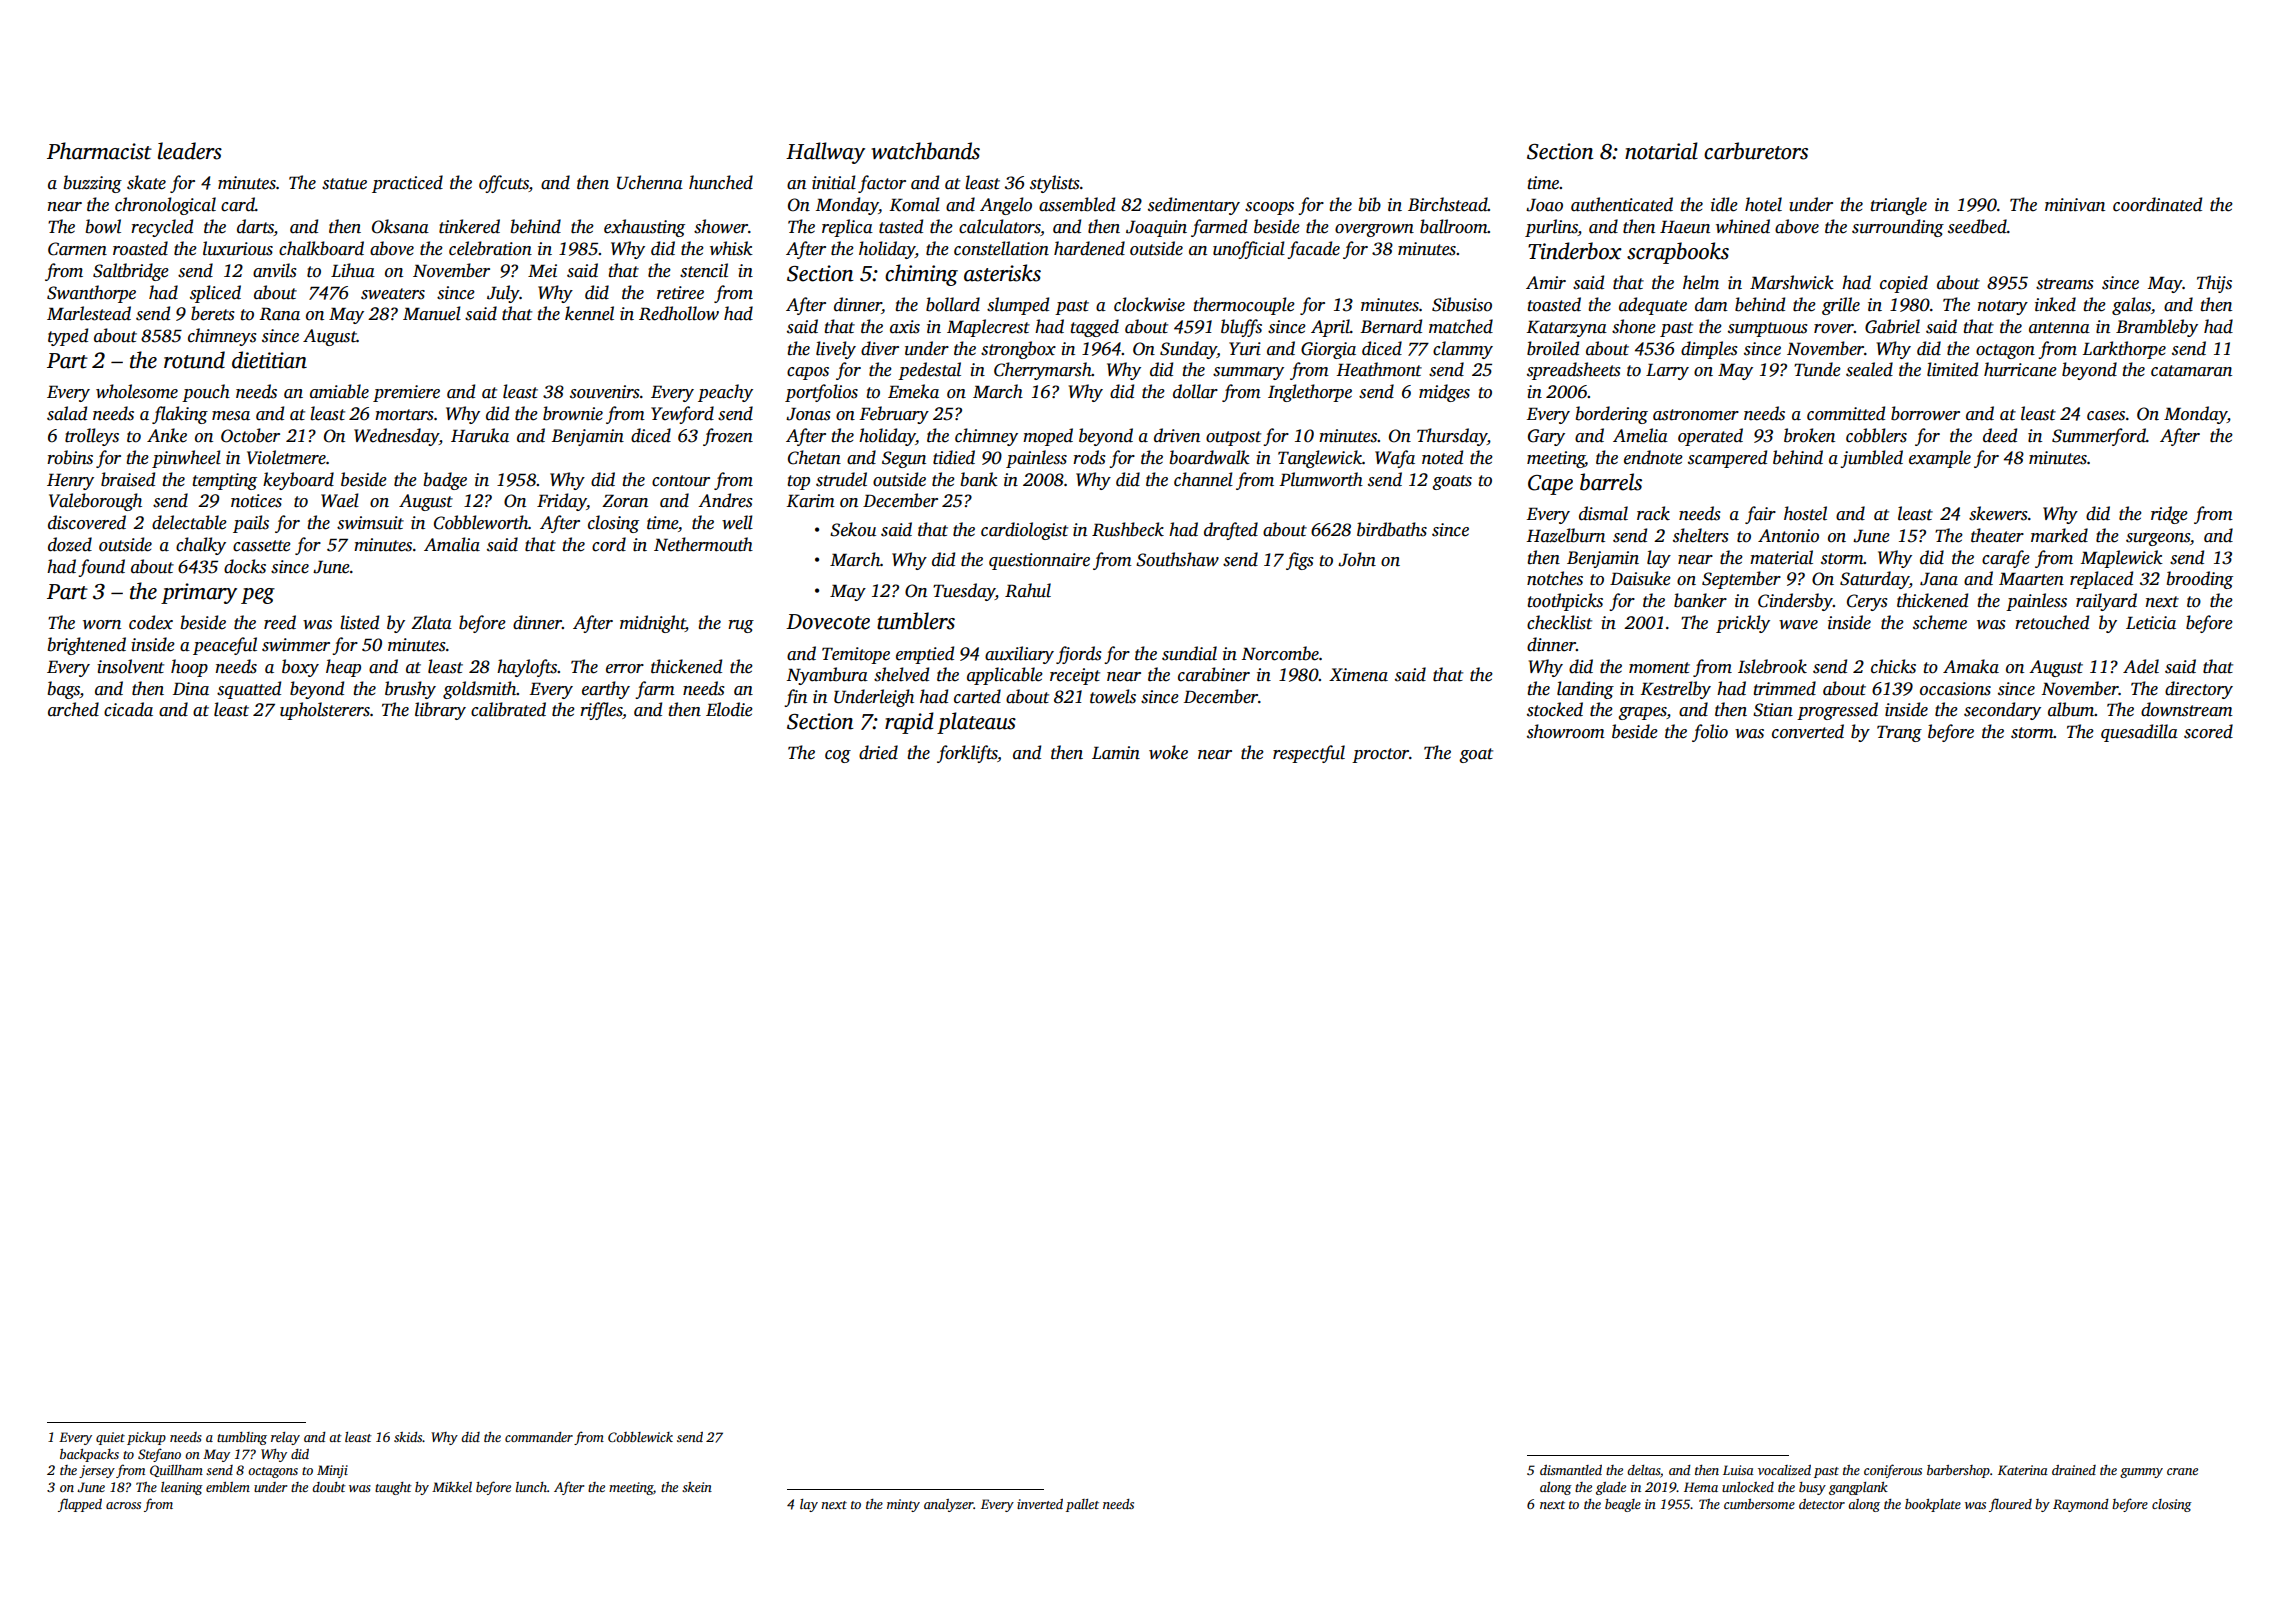 This page has width=2280, height=1612. I want to click on quesadilla, so click(2139, 733).
